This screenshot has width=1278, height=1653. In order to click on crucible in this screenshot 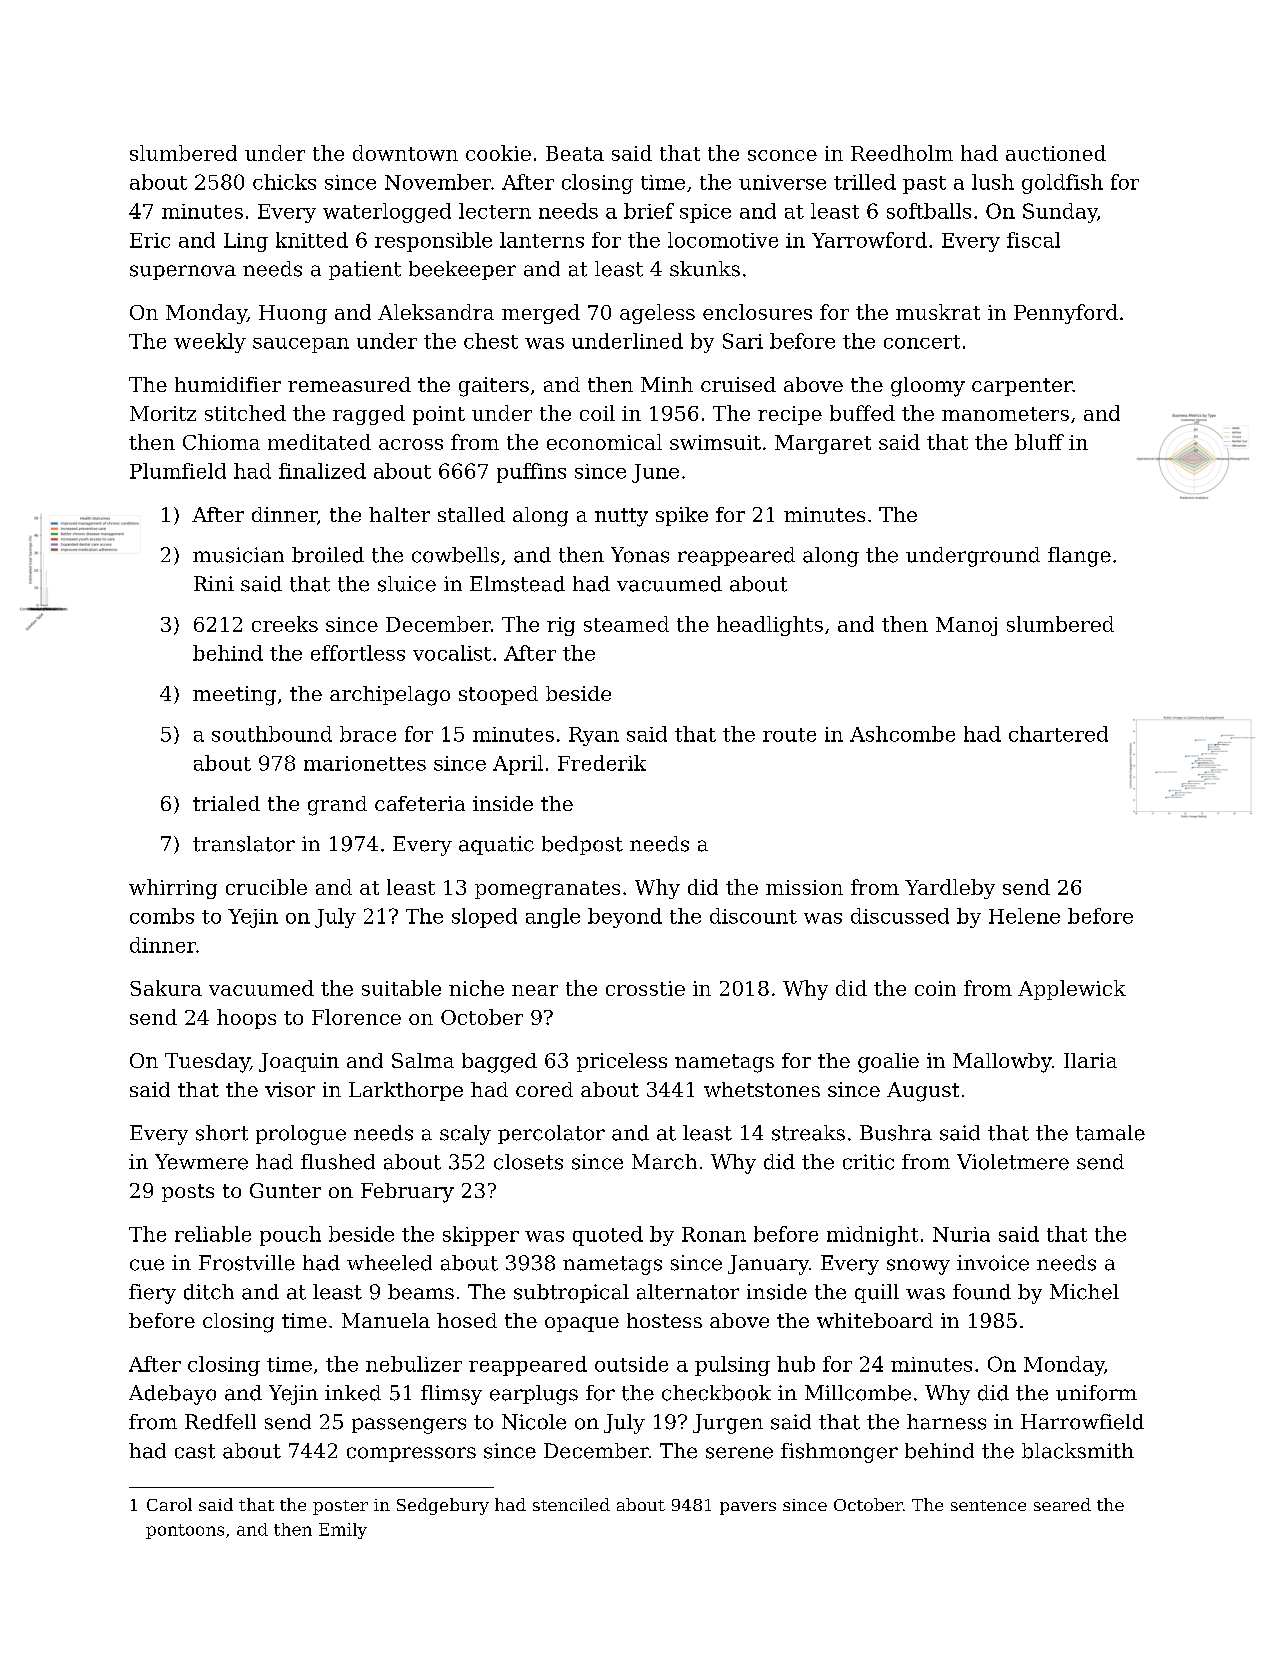, I will do `click(266, 887)`.
